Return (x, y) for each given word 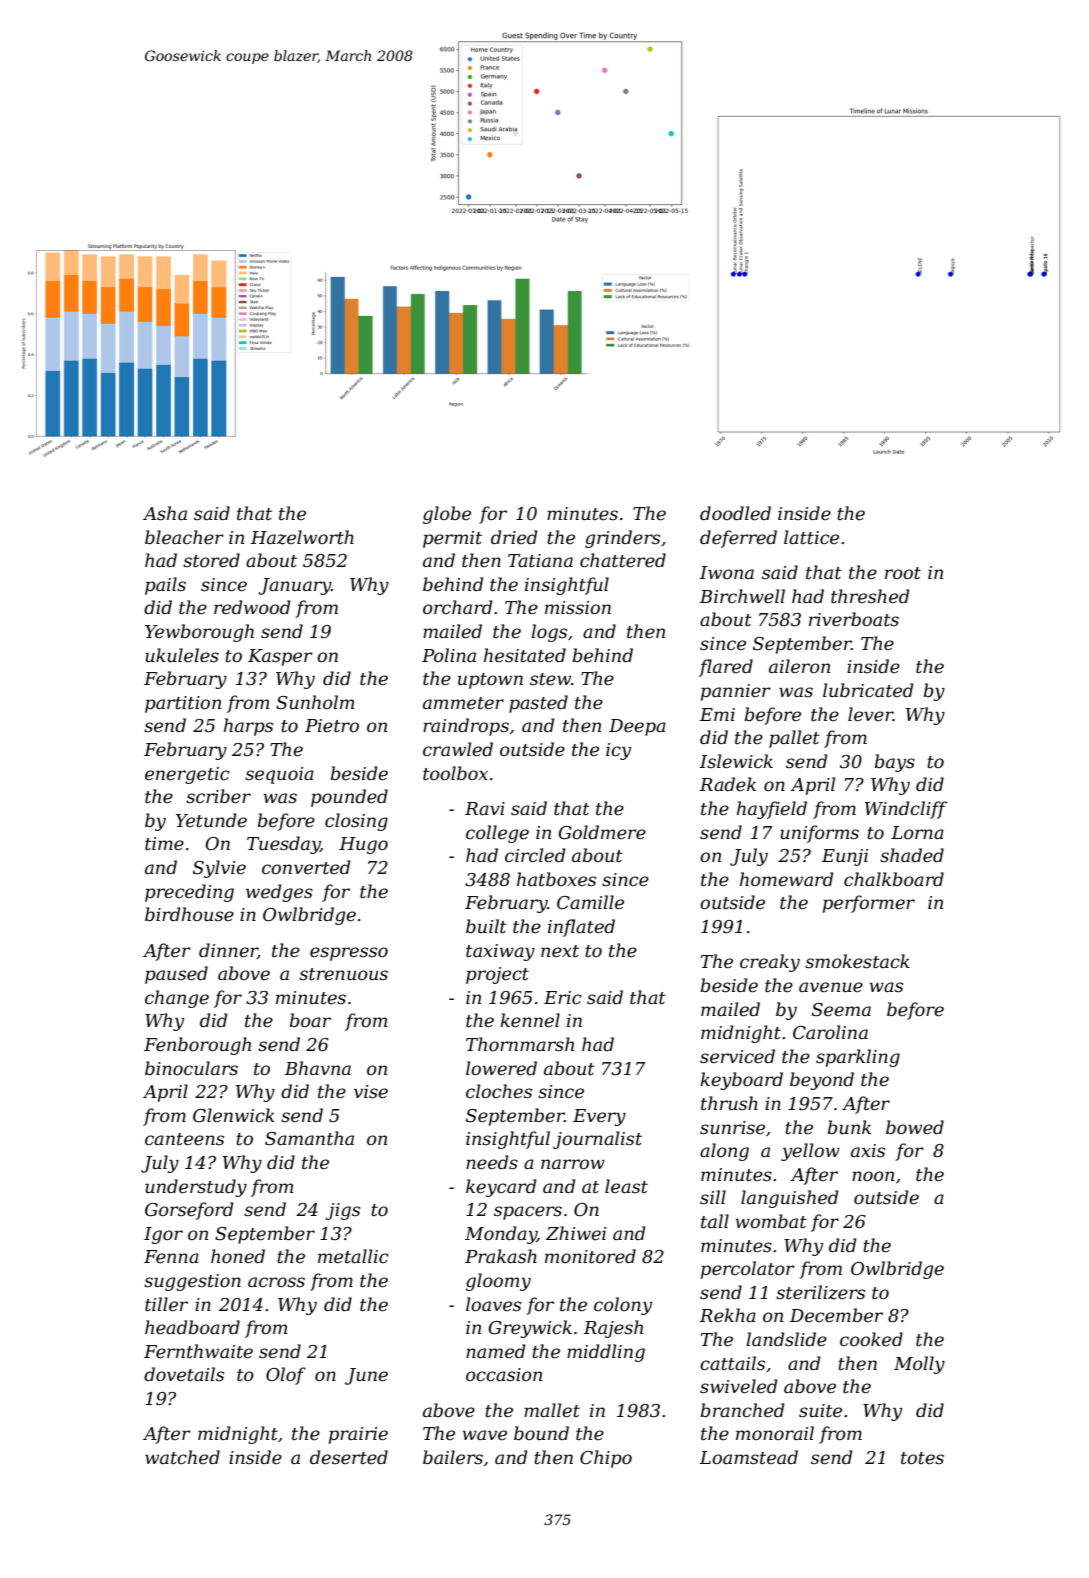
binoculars (191, 1068)
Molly (919, 1365)
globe (447, 515)
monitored (590, 1256)
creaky (770, 963)
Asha (165, 513)
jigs (343, 1211)
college (497, 834)
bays (895, 763)
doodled (735, 513)
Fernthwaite (198, 1351)
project (497, 975)
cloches (499, 1091)
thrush (729, 1103)
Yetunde (211, 820)
